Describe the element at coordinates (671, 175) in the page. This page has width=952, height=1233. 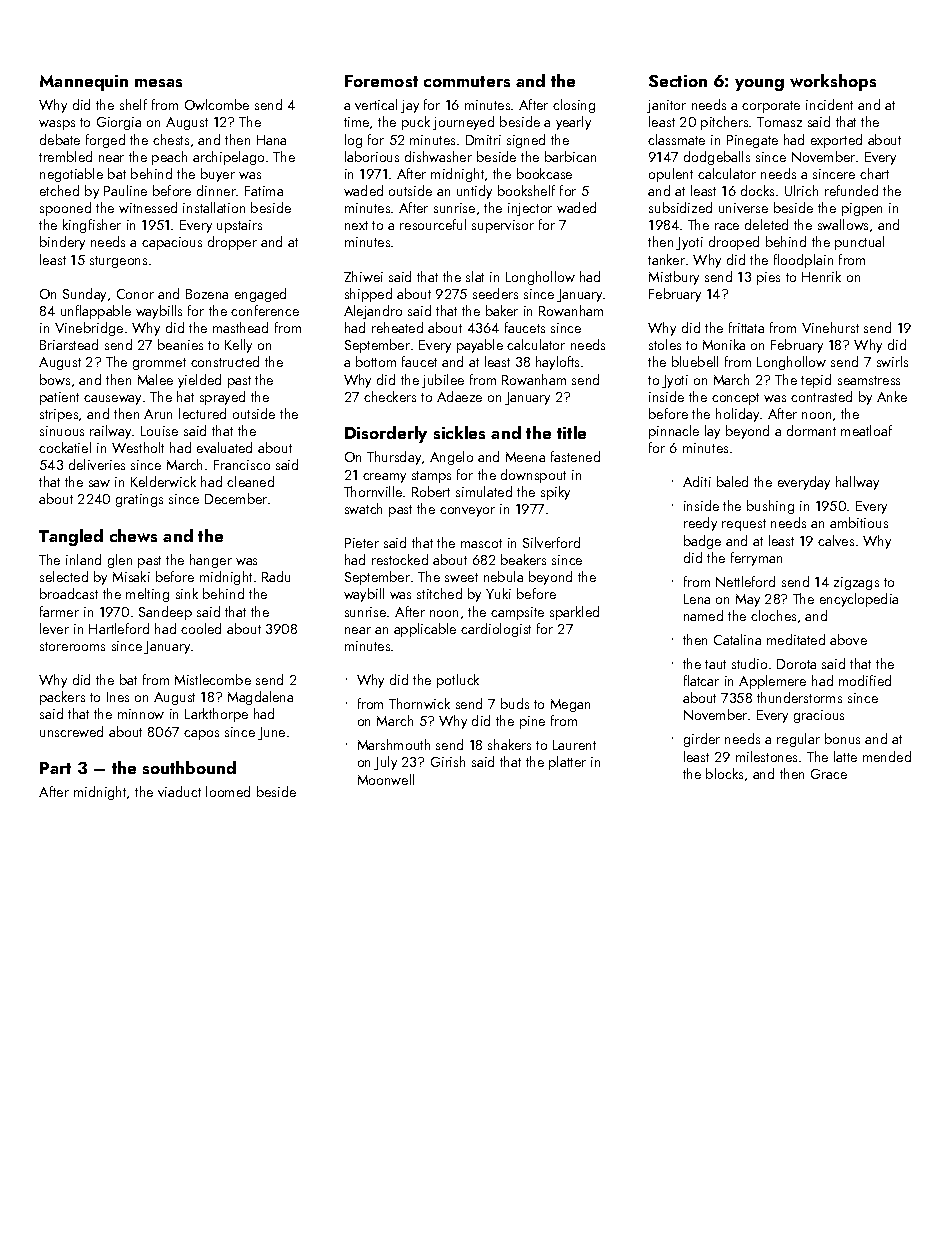
I see `opulent` at that location.
